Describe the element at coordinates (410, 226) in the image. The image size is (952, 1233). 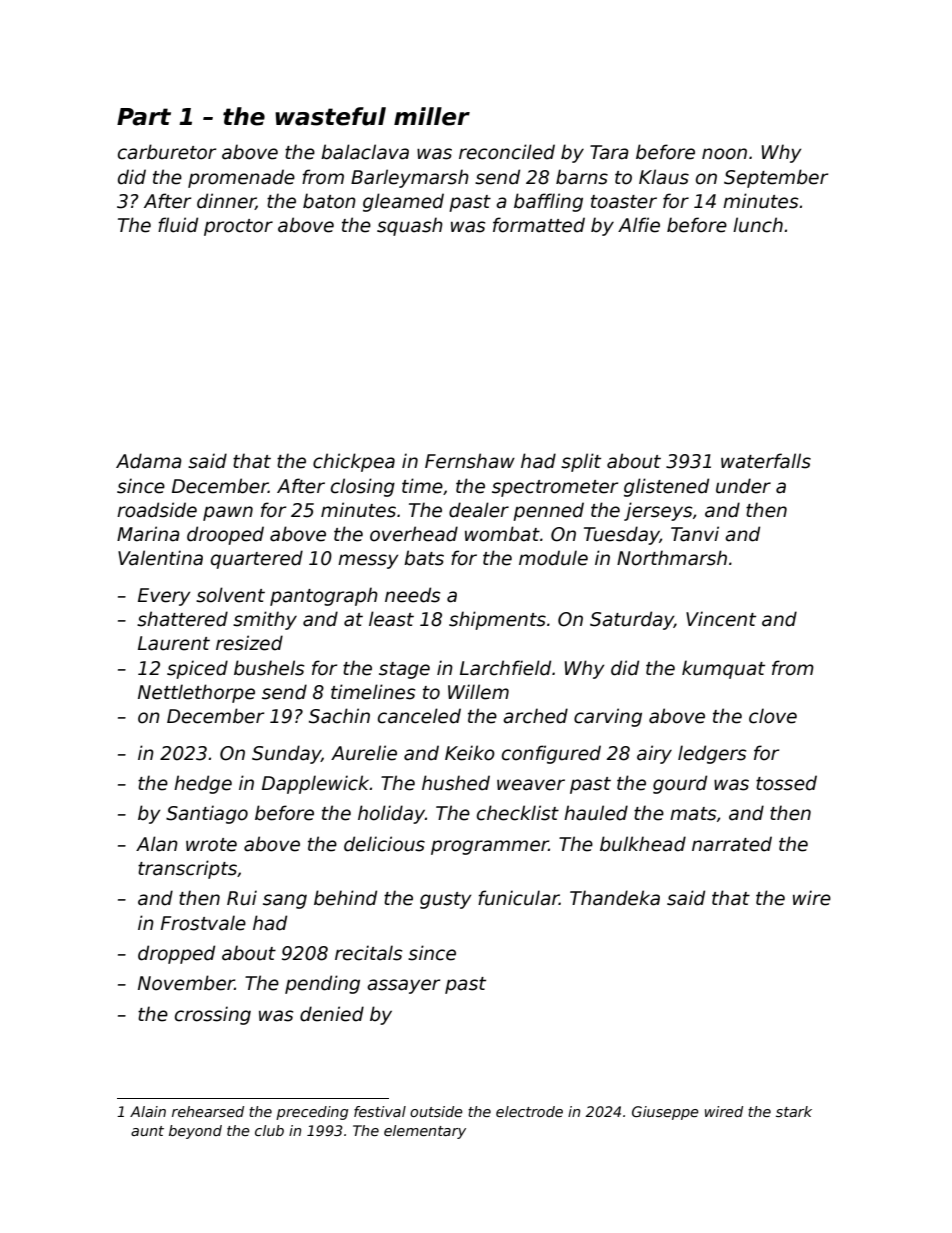
I see `squash` at that location.
